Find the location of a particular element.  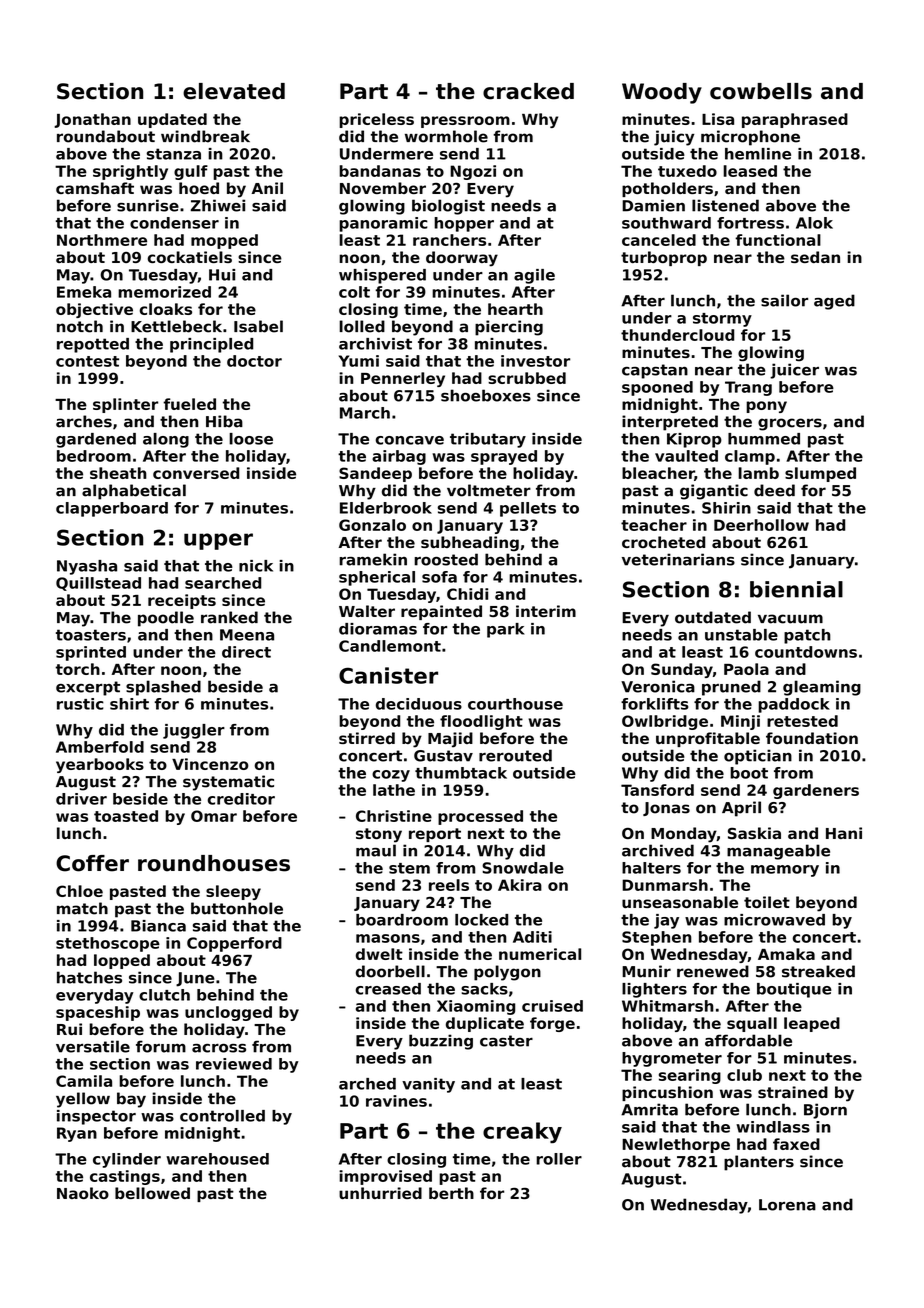

processed is located at coordinates (480, 817).
